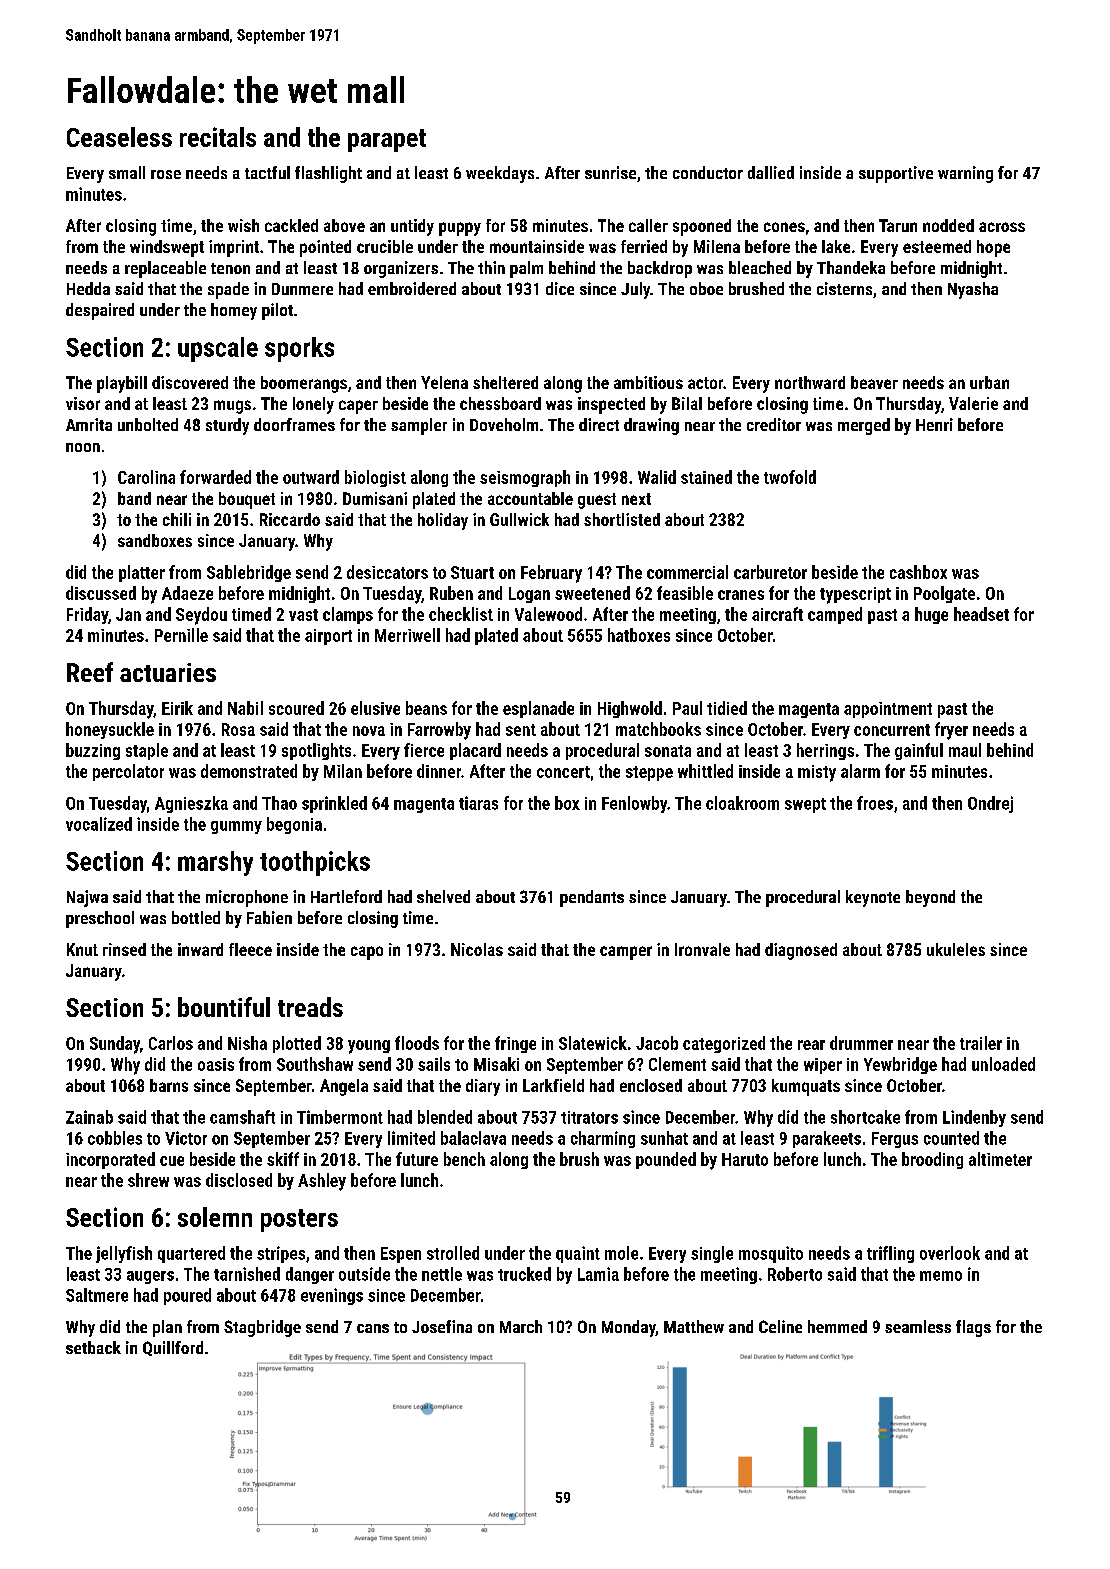  What do you see at coordinates (387, 140) in the screenshot?
I see `parapet` at bounding box center [387, 140].
